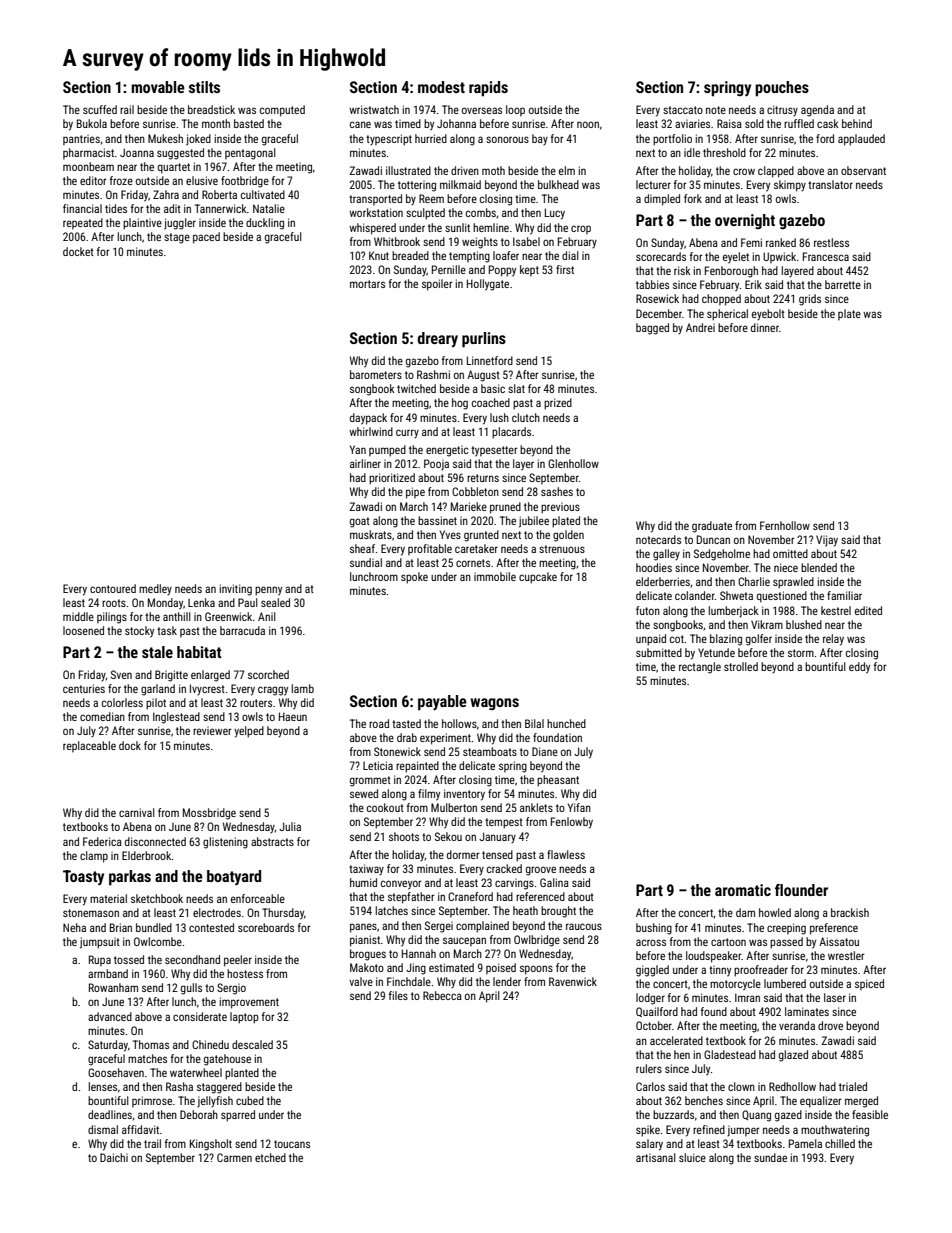 The width and height of the image is (952, 1233). I want to click on cot, so click(677, 639).
